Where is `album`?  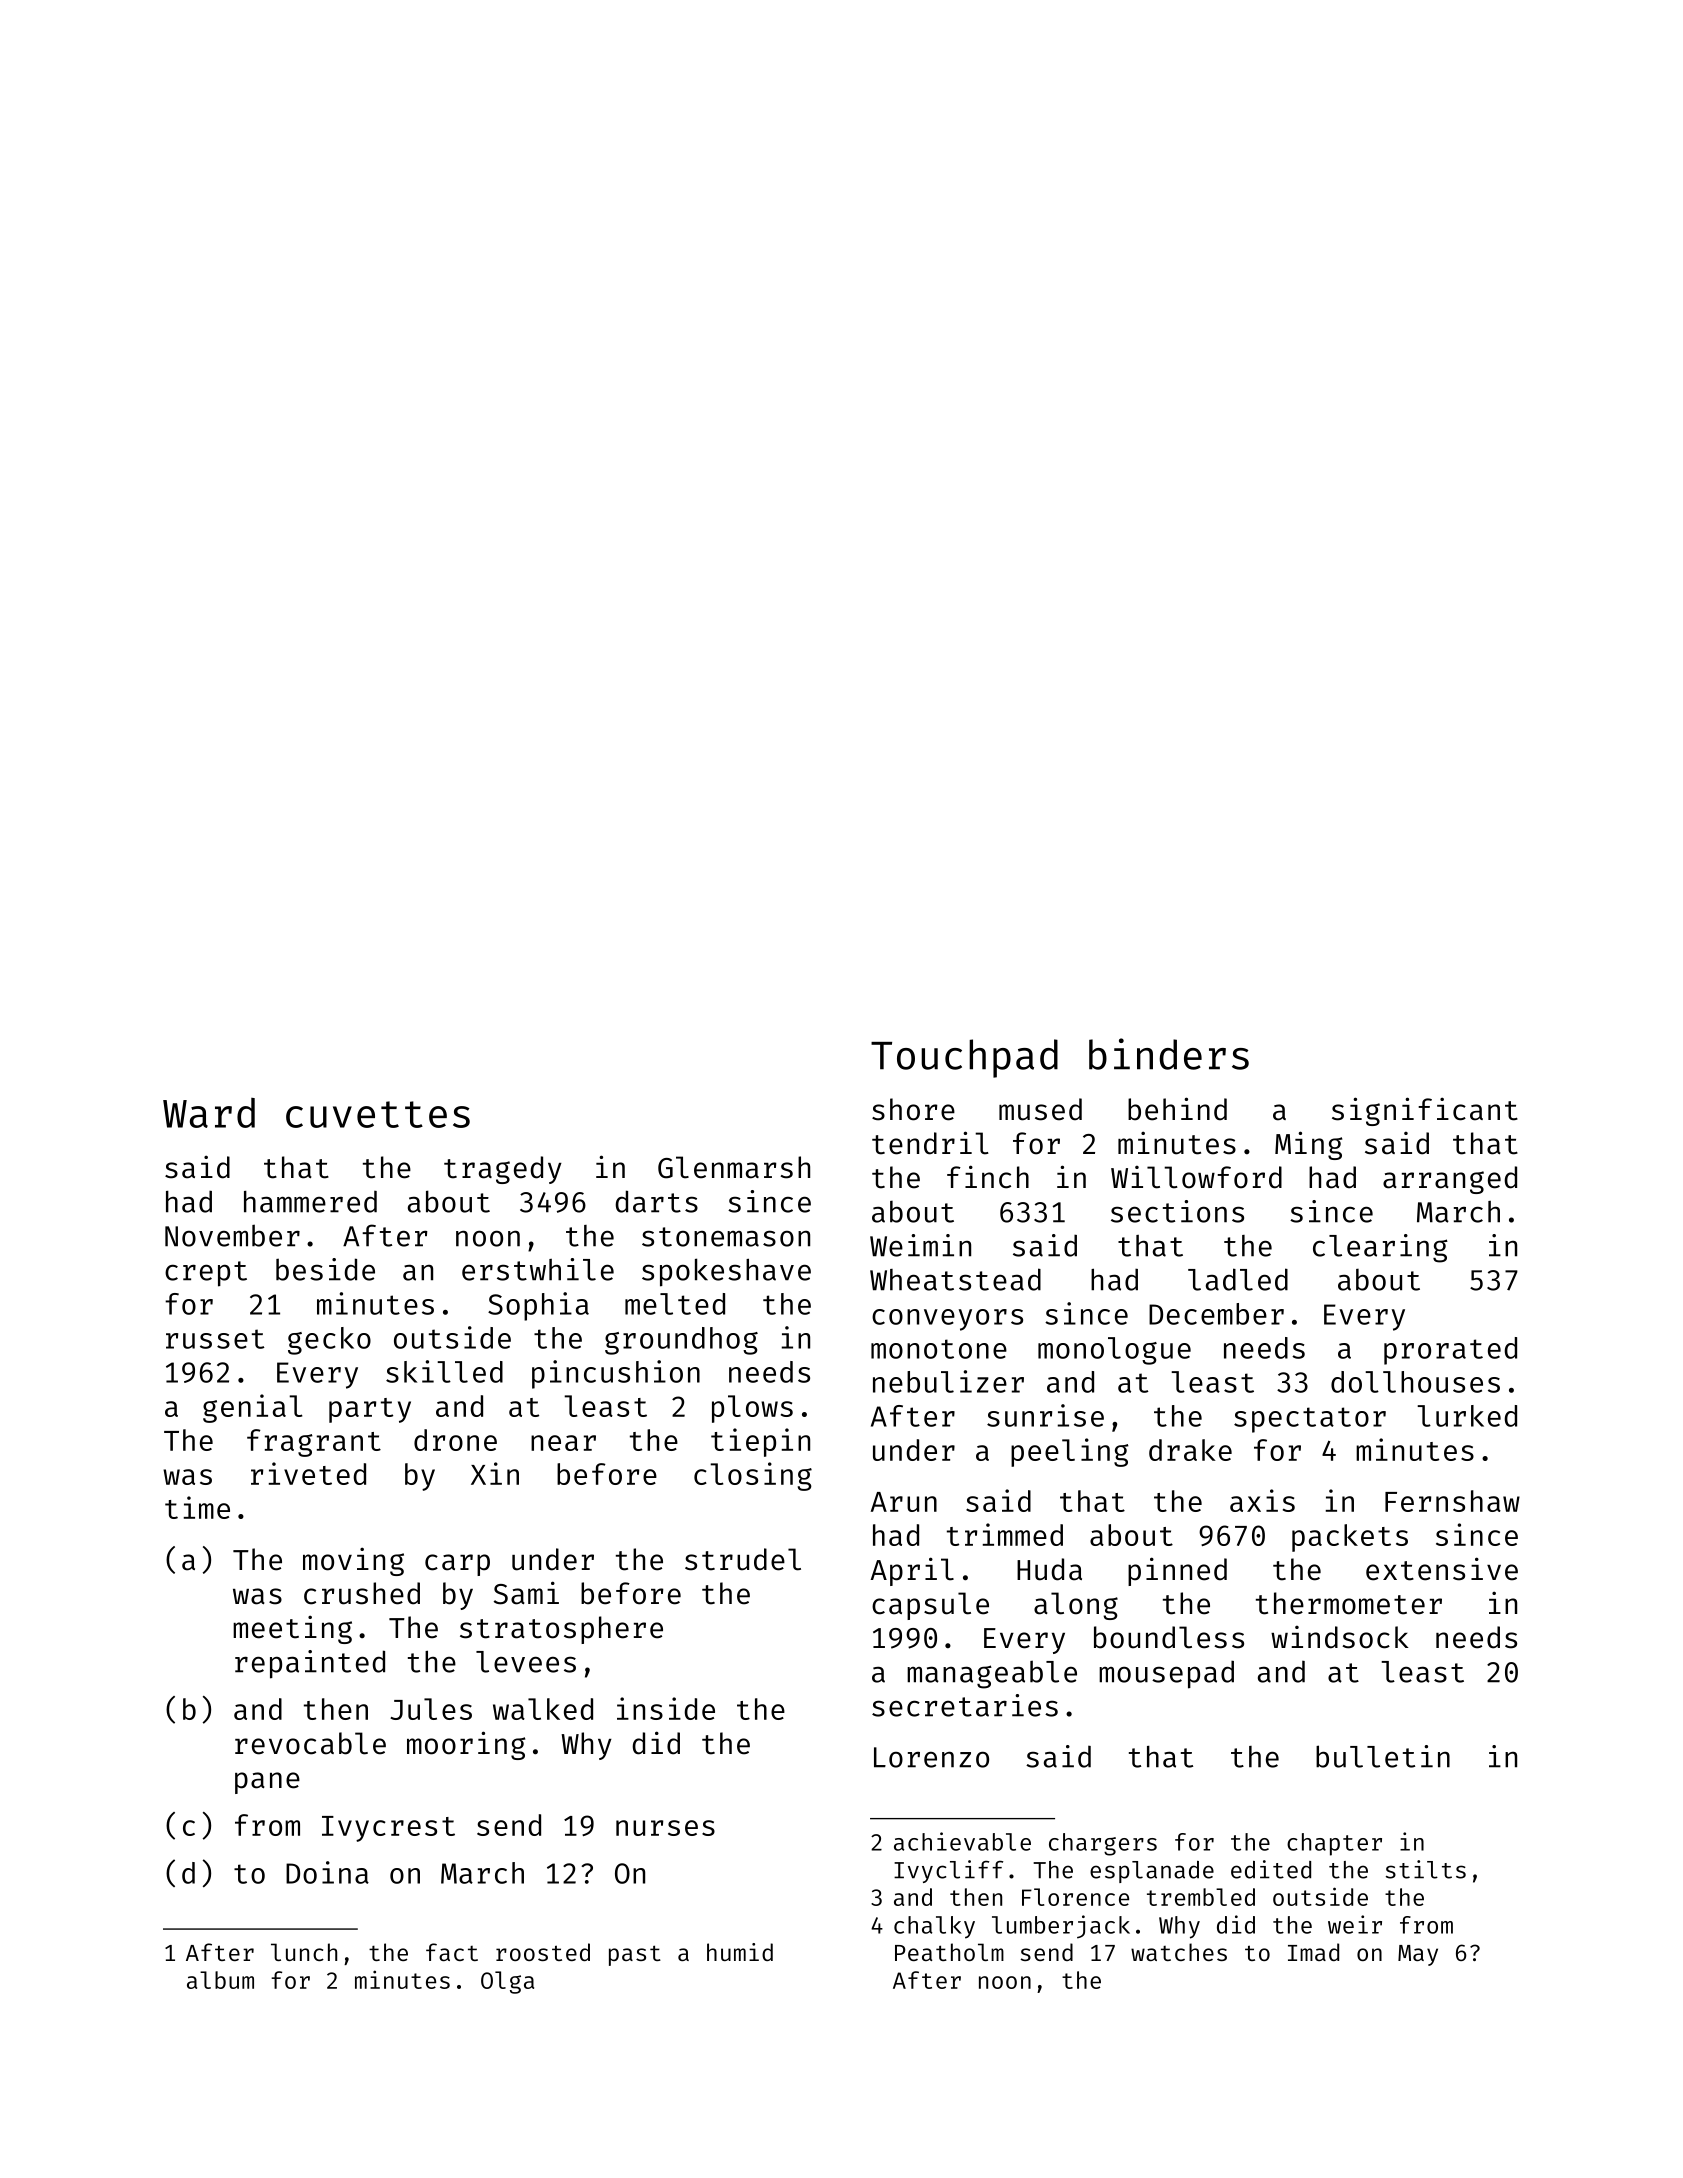 album is located at coordinates (220, 1980).
